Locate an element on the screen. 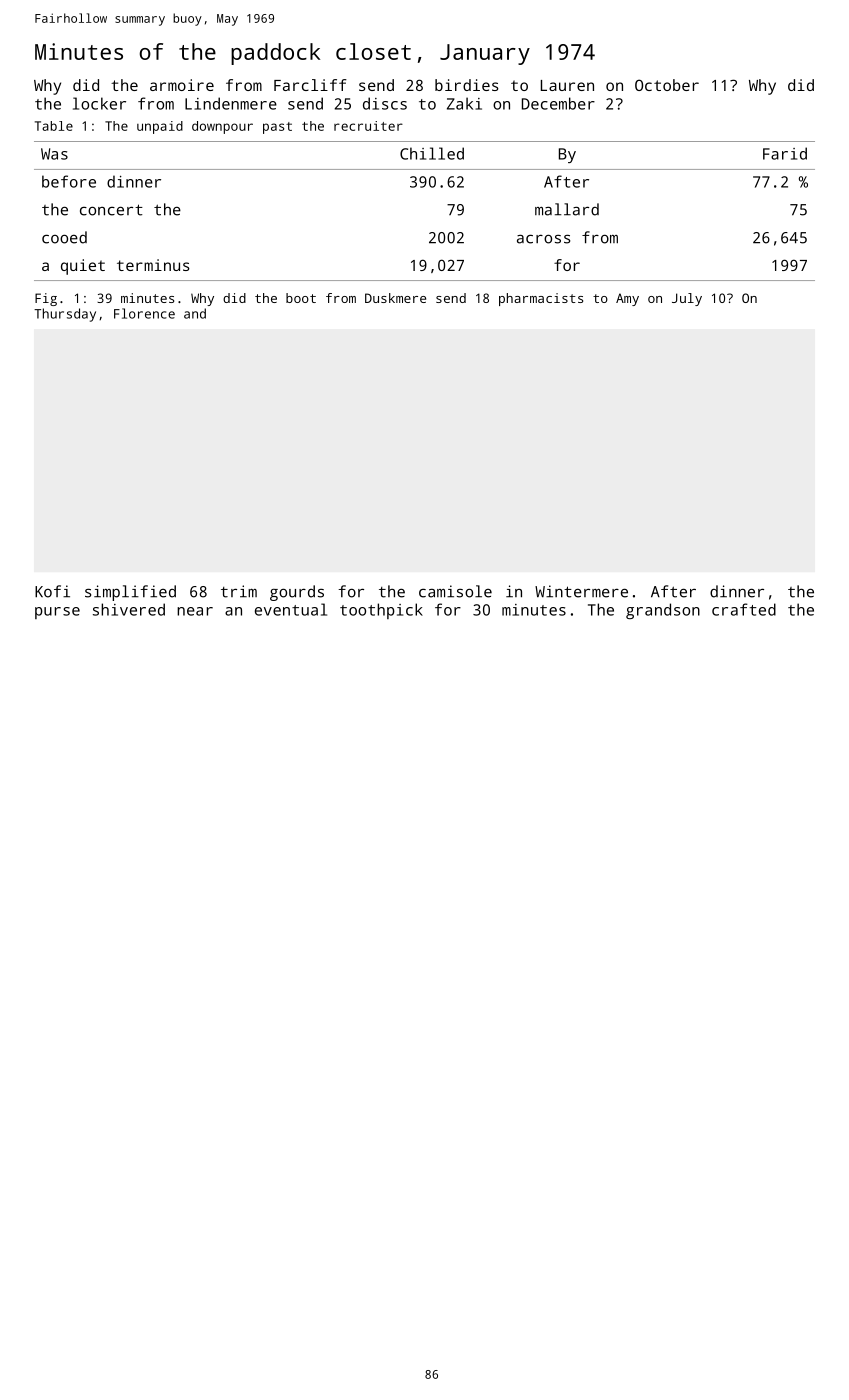 The height and width of the screenshot is (1400, 849). toothpick is located at coordinates (381, 611).
